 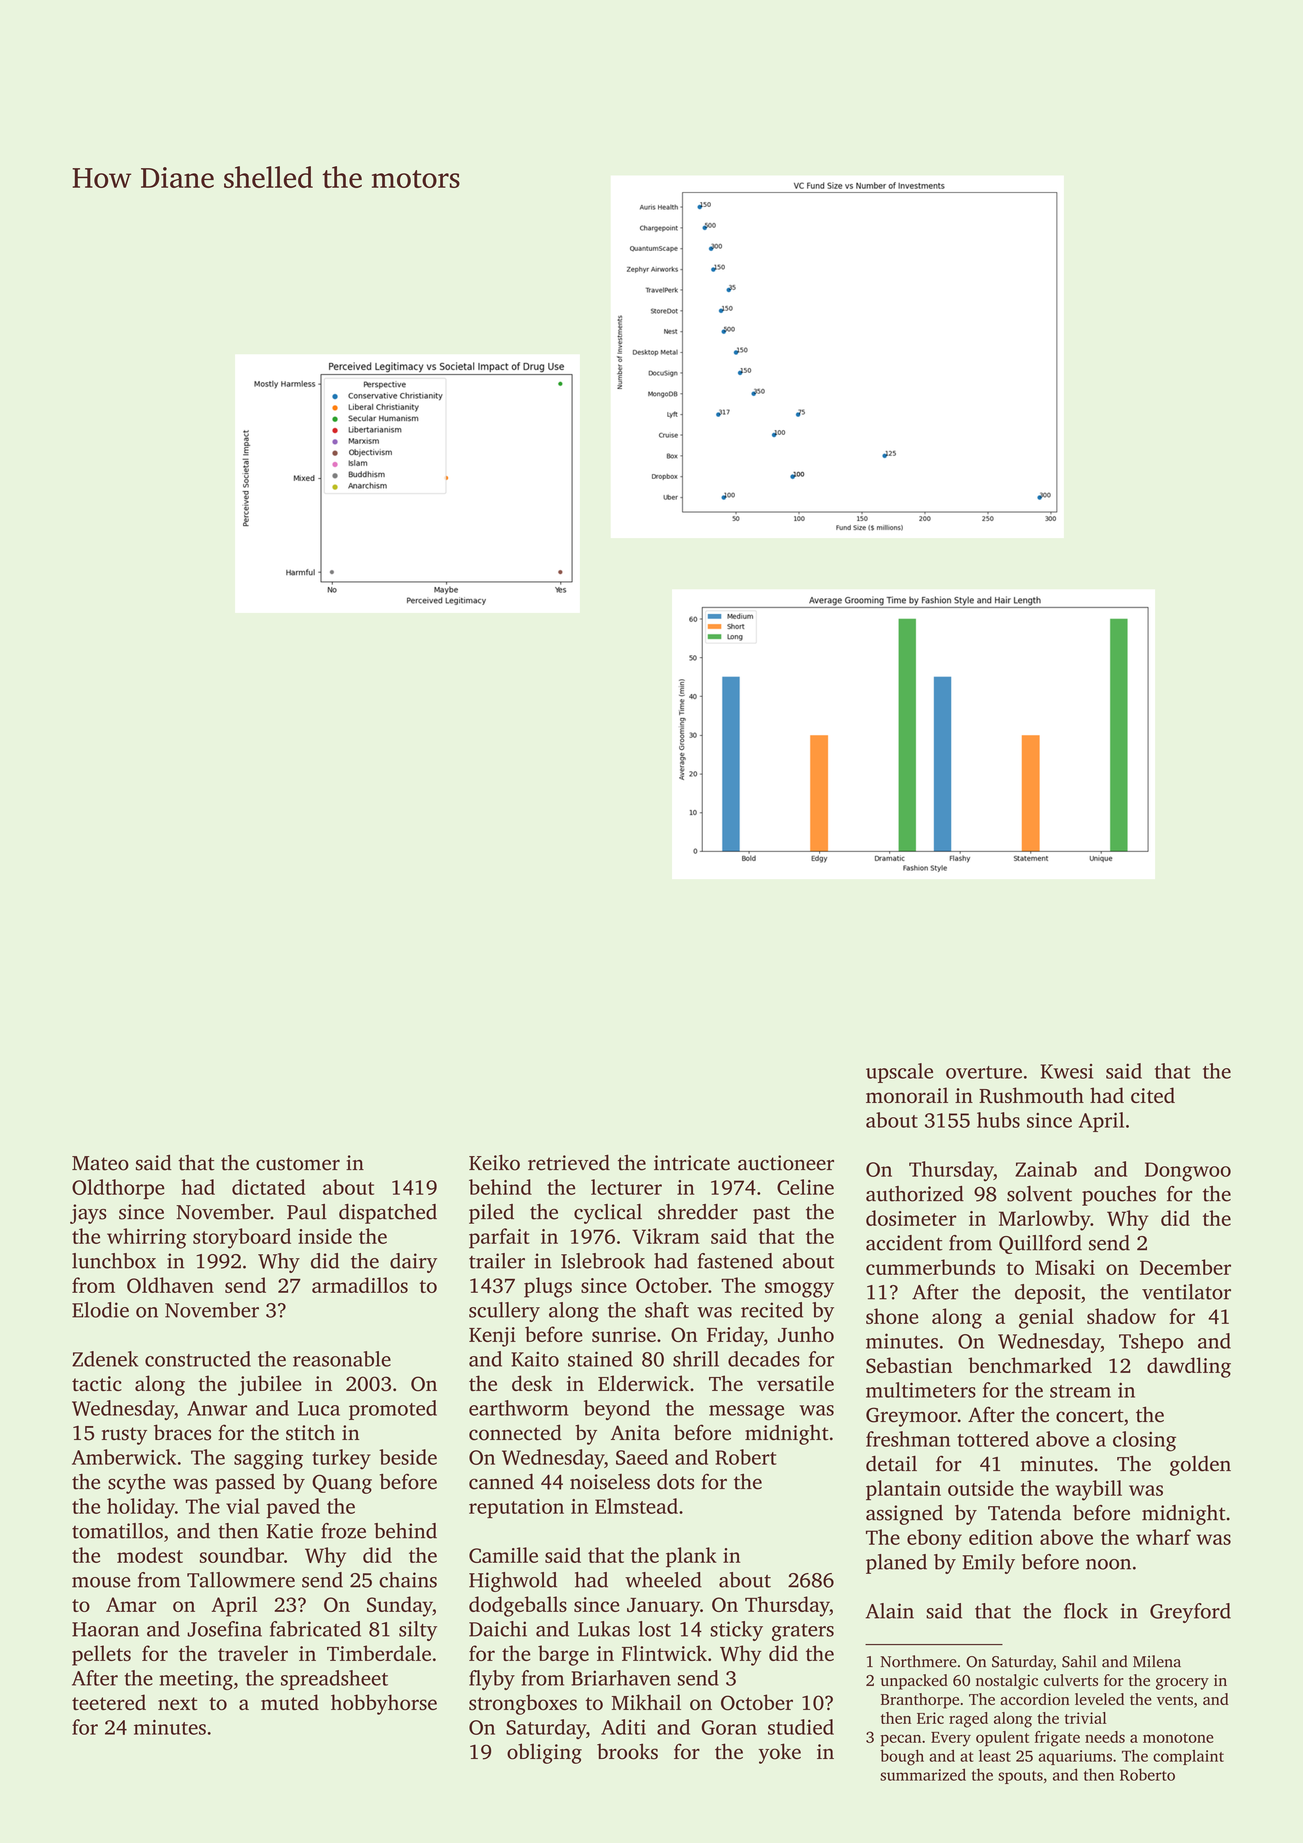 I want to click on cummerbunds, so click(x=930, y=1267).
